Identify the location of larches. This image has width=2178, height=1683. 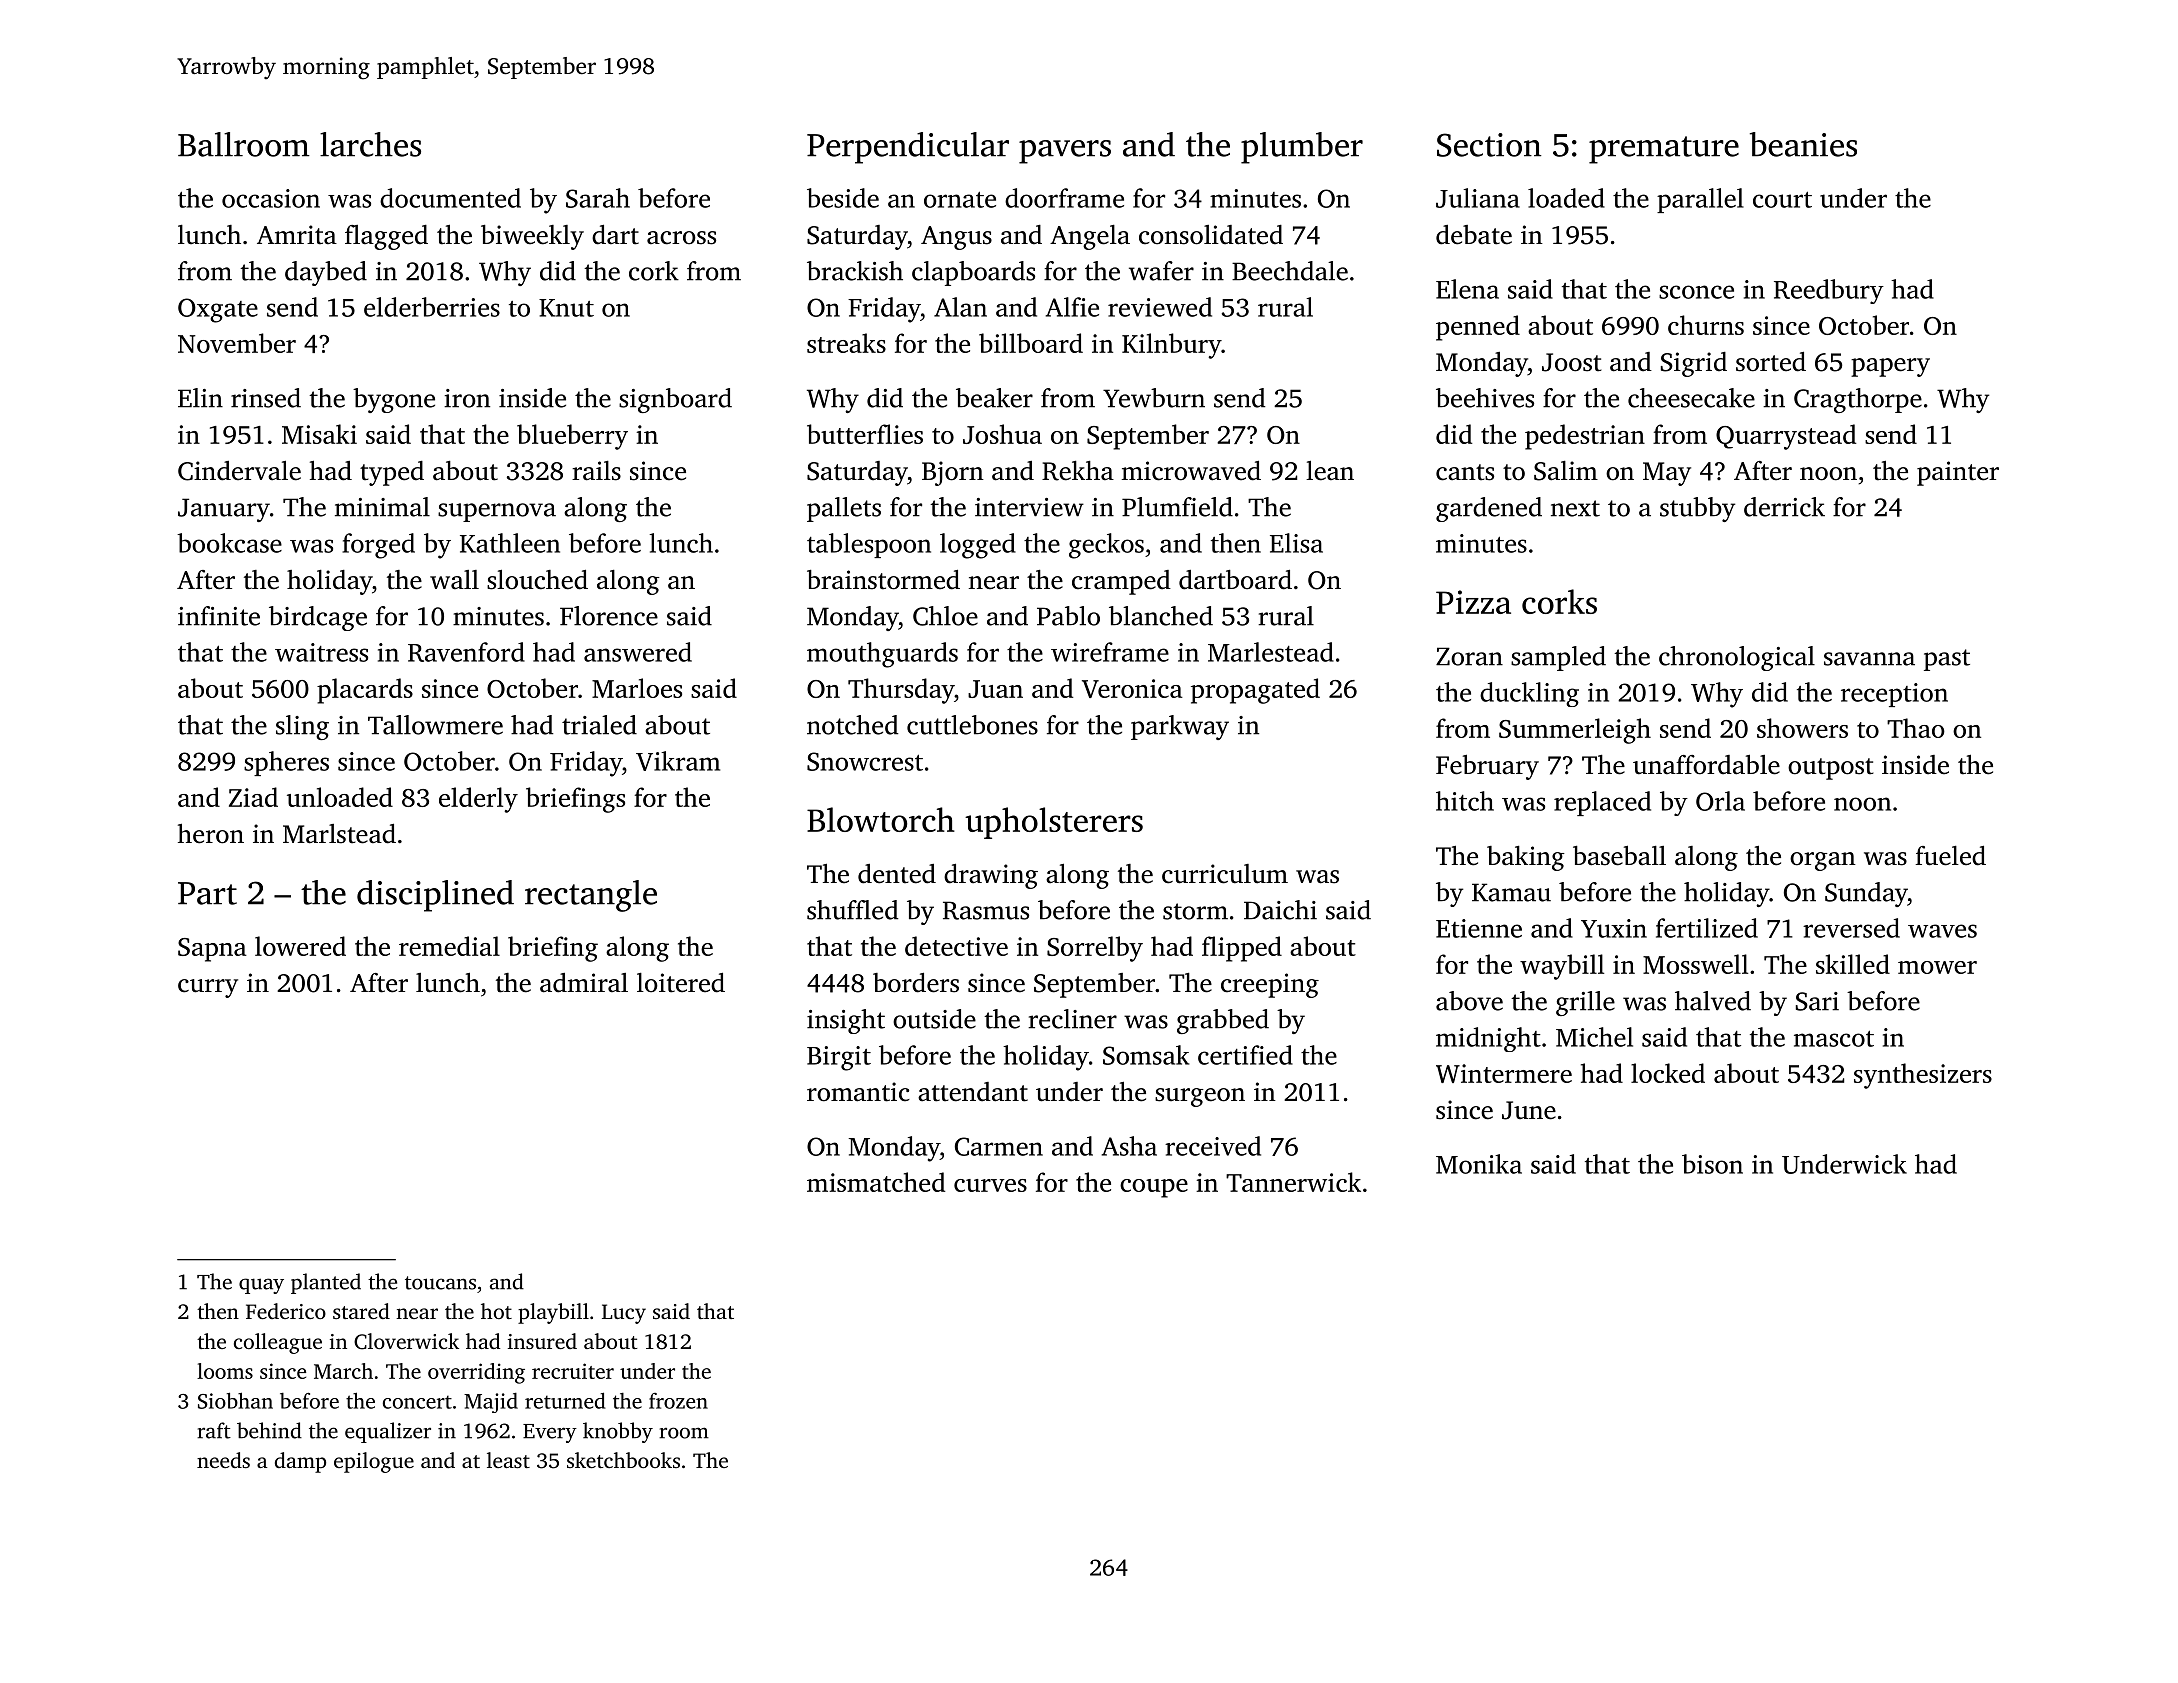
(370, 144).
